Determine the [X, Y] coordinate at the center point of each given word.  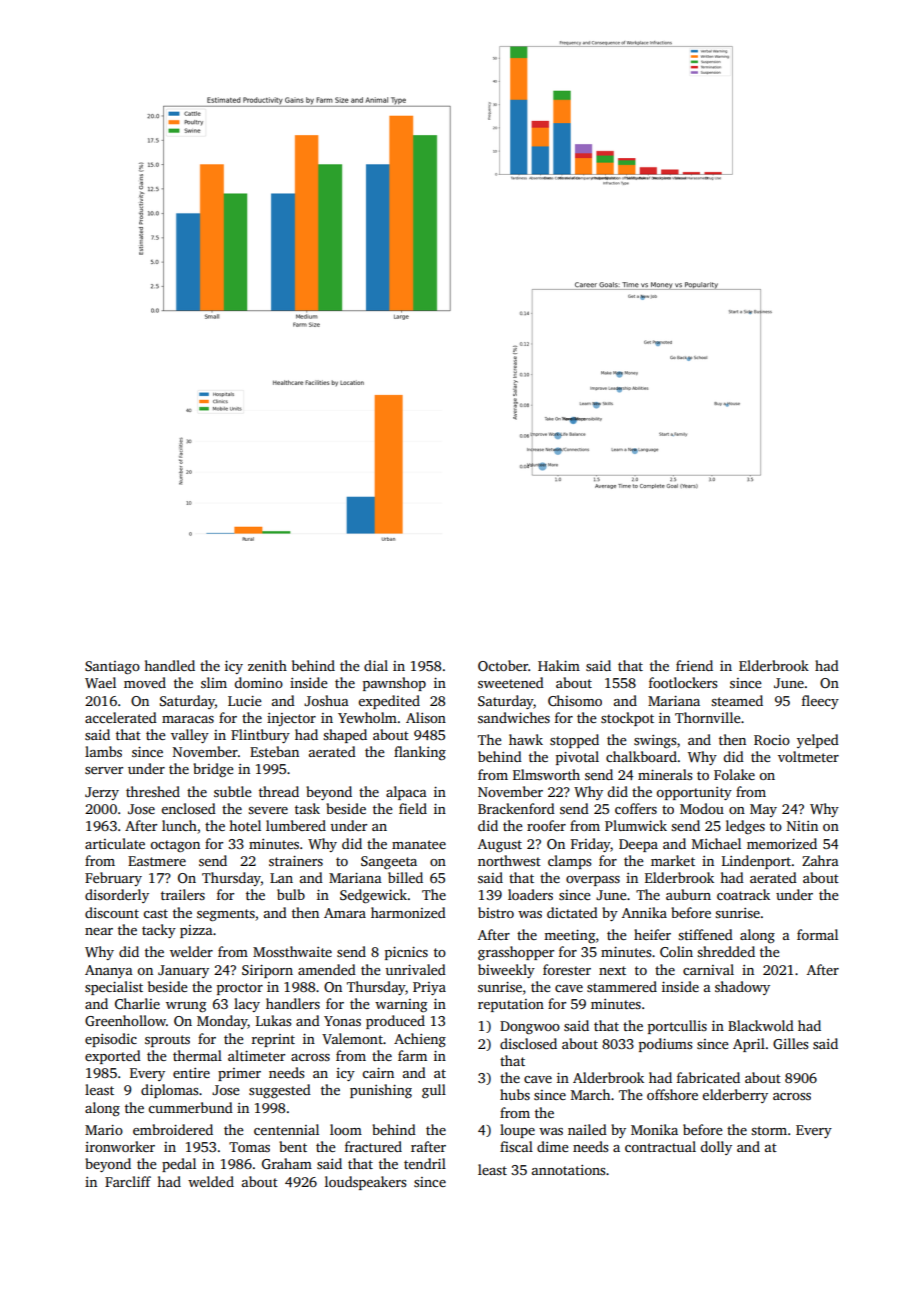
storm [769, 1130]
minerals [665, 774]
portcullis [677, 1027]
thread [279, 791]
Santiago [112, 668]
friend [694, 665]
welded [211, 1181]
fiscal [516, 1146]
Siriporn [267, 971]
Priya [429, 988]
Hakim [559, 665]
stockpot [627, 719]
